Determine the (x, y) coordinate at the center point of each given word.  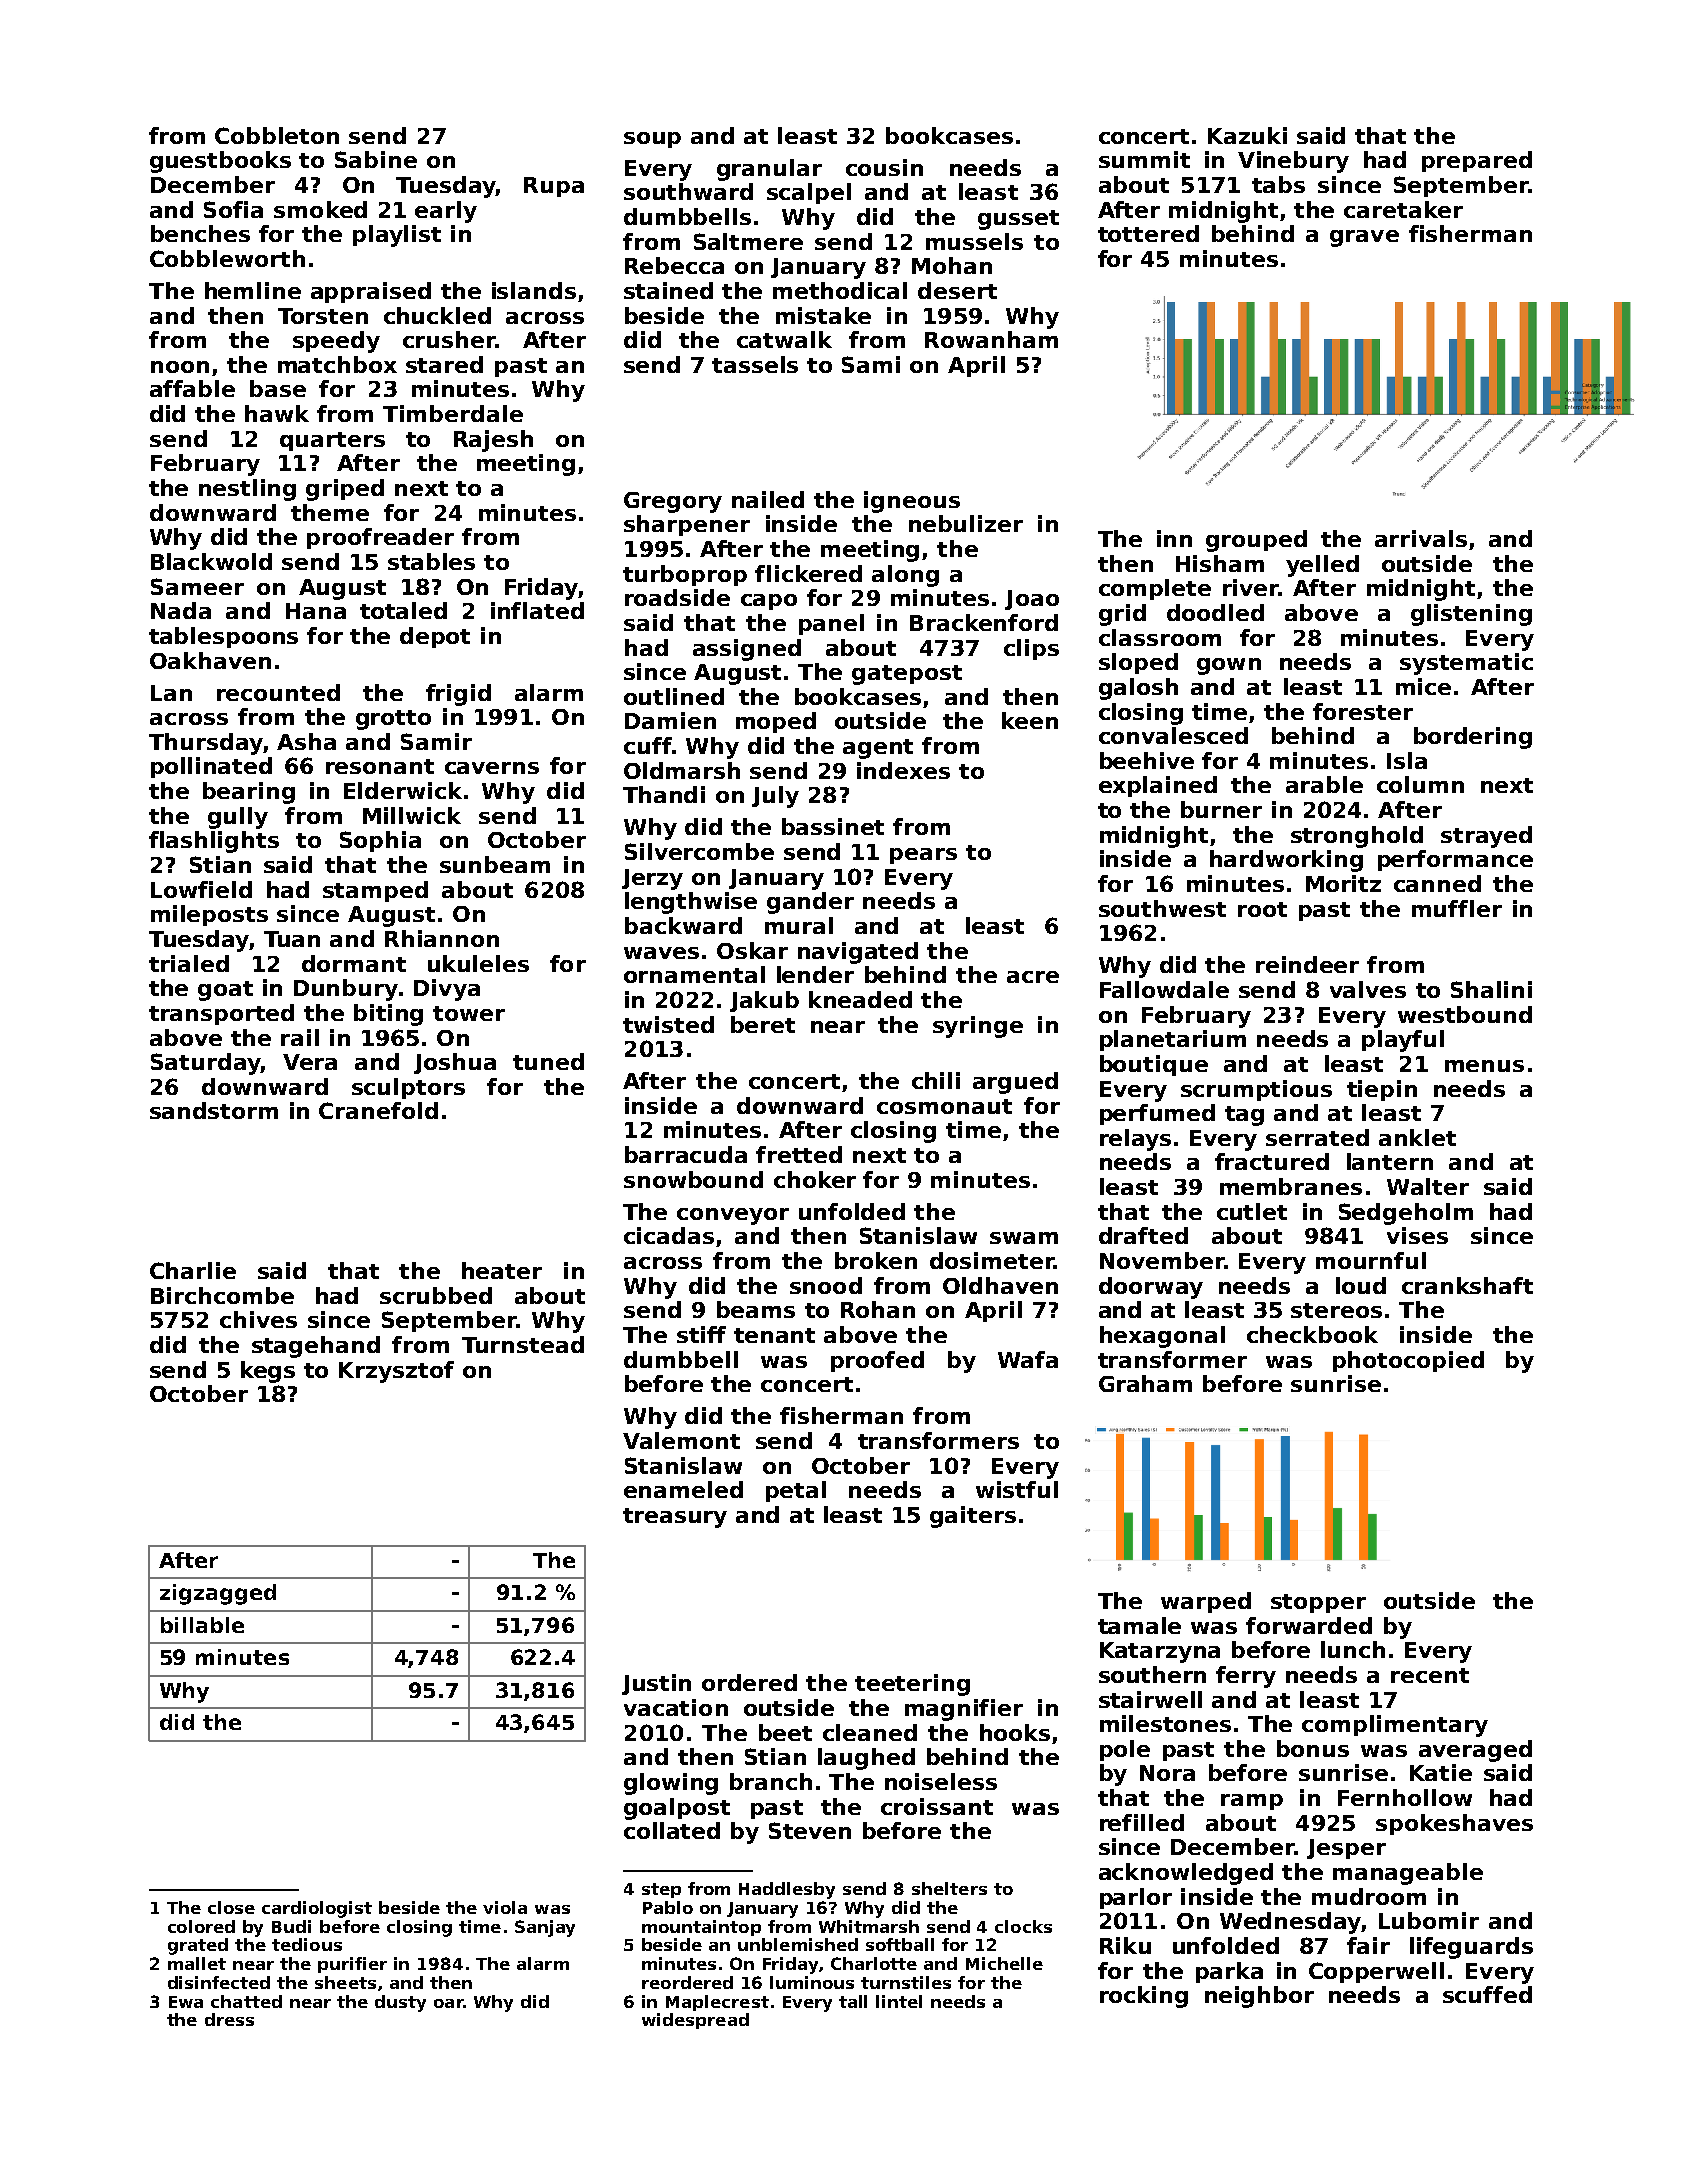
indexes (903, 770)
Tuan (292, 939)
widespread (695, 2021)
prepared (1477, 161)
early (446, 212)
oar (448, 2003)
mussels (974, 241)
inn (1174, 538)
